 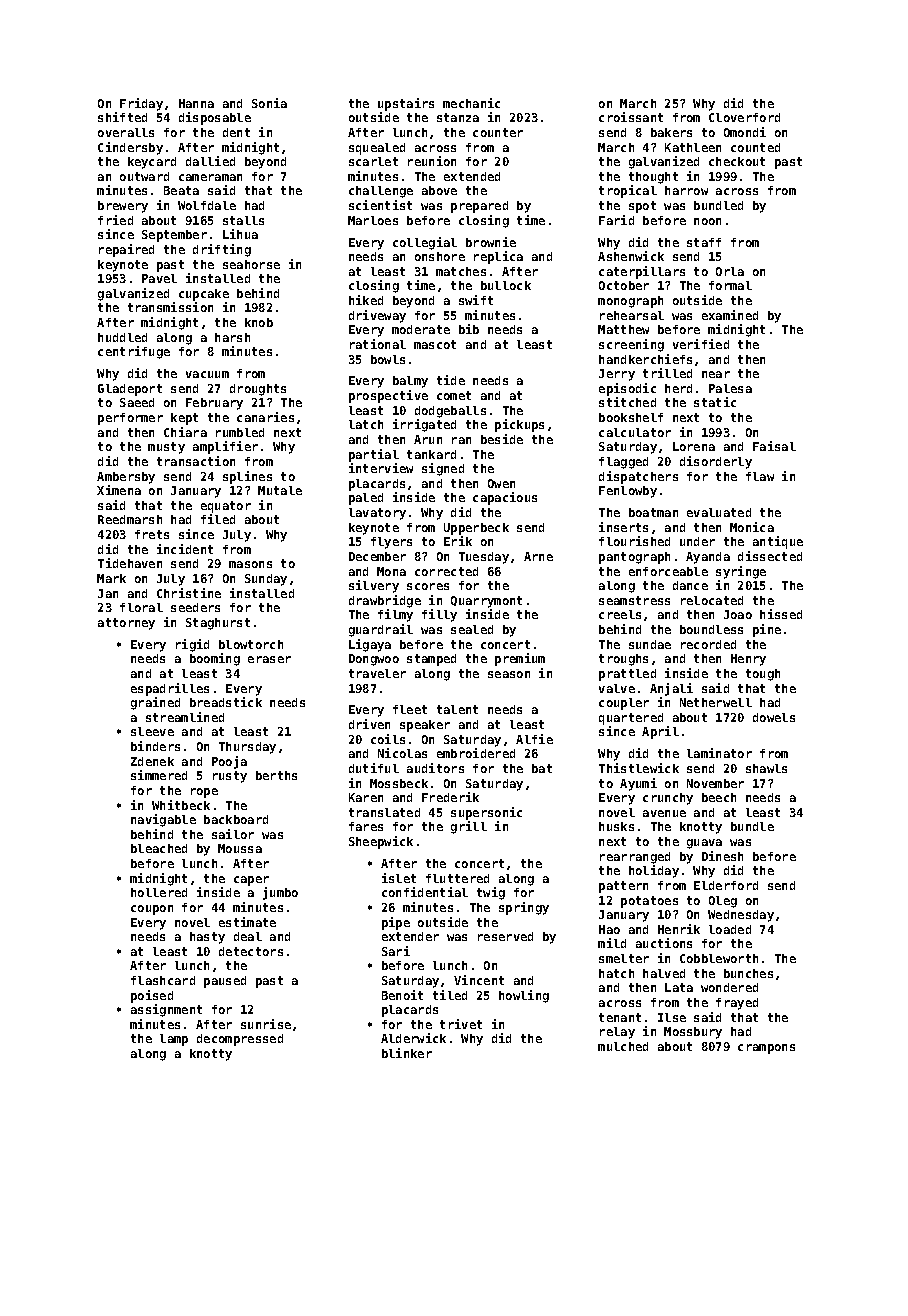 What do you see at coordinates (225, 447) in the screenshot?
I see `amplifier` at bounding box center [225, 447].
